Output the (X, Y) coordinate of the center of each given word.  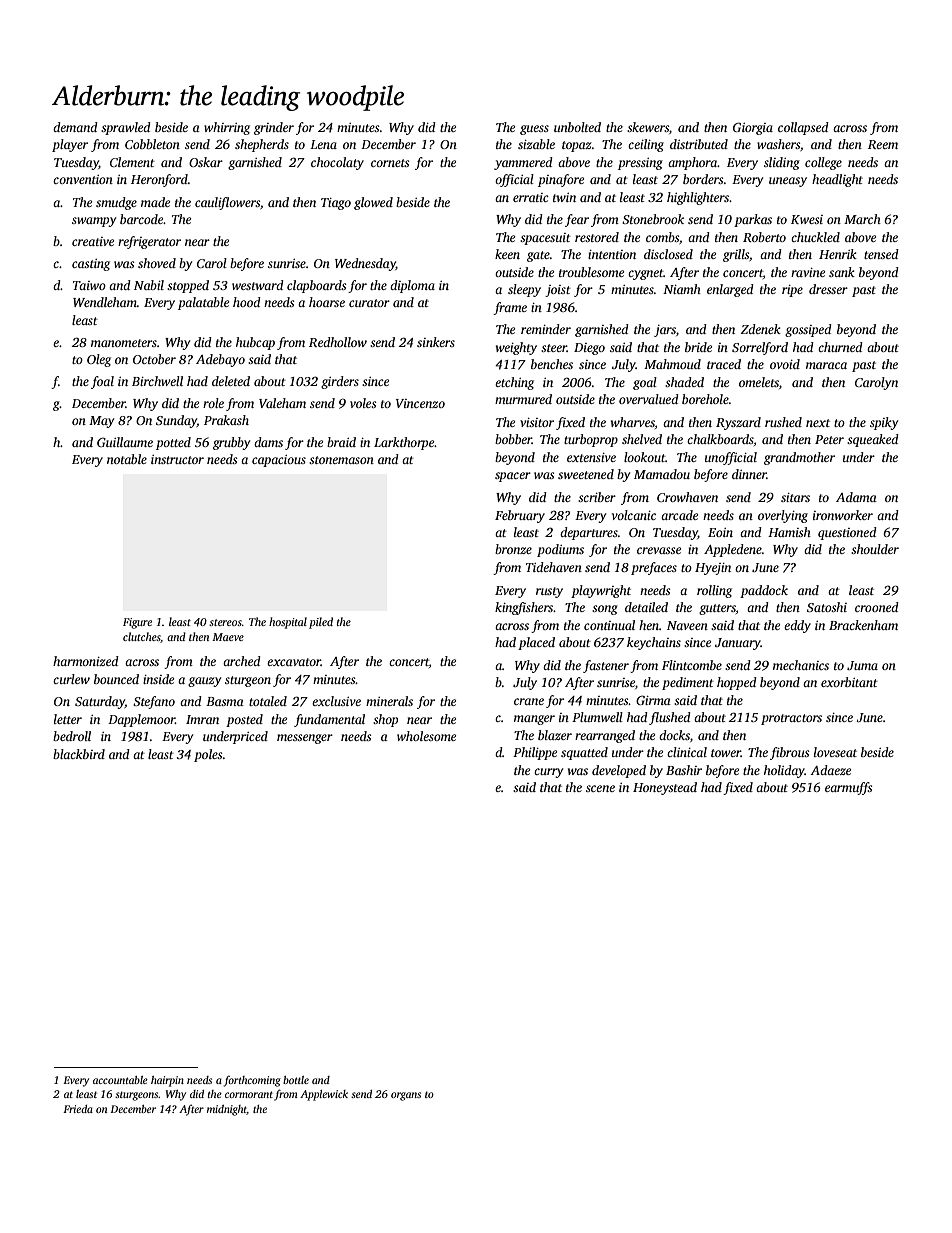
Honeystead (665, 788)
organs (406, 1096)
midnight (227, 1110)
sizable (536, 144)
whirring (227, 128)
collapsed (803, 128)
